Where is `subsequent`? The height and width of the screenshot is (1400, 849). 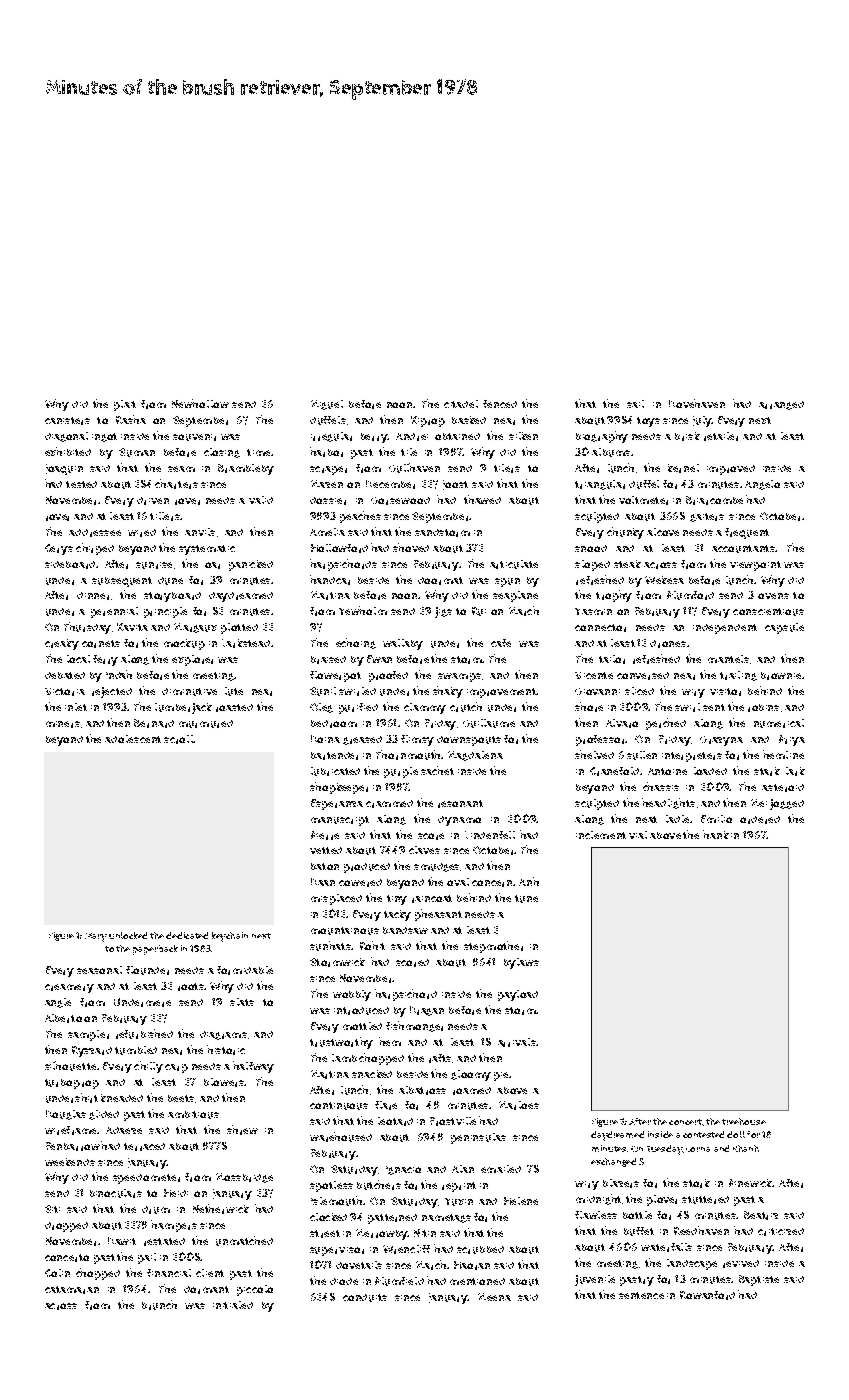
subsequent is located at coordinates (122, 582).
